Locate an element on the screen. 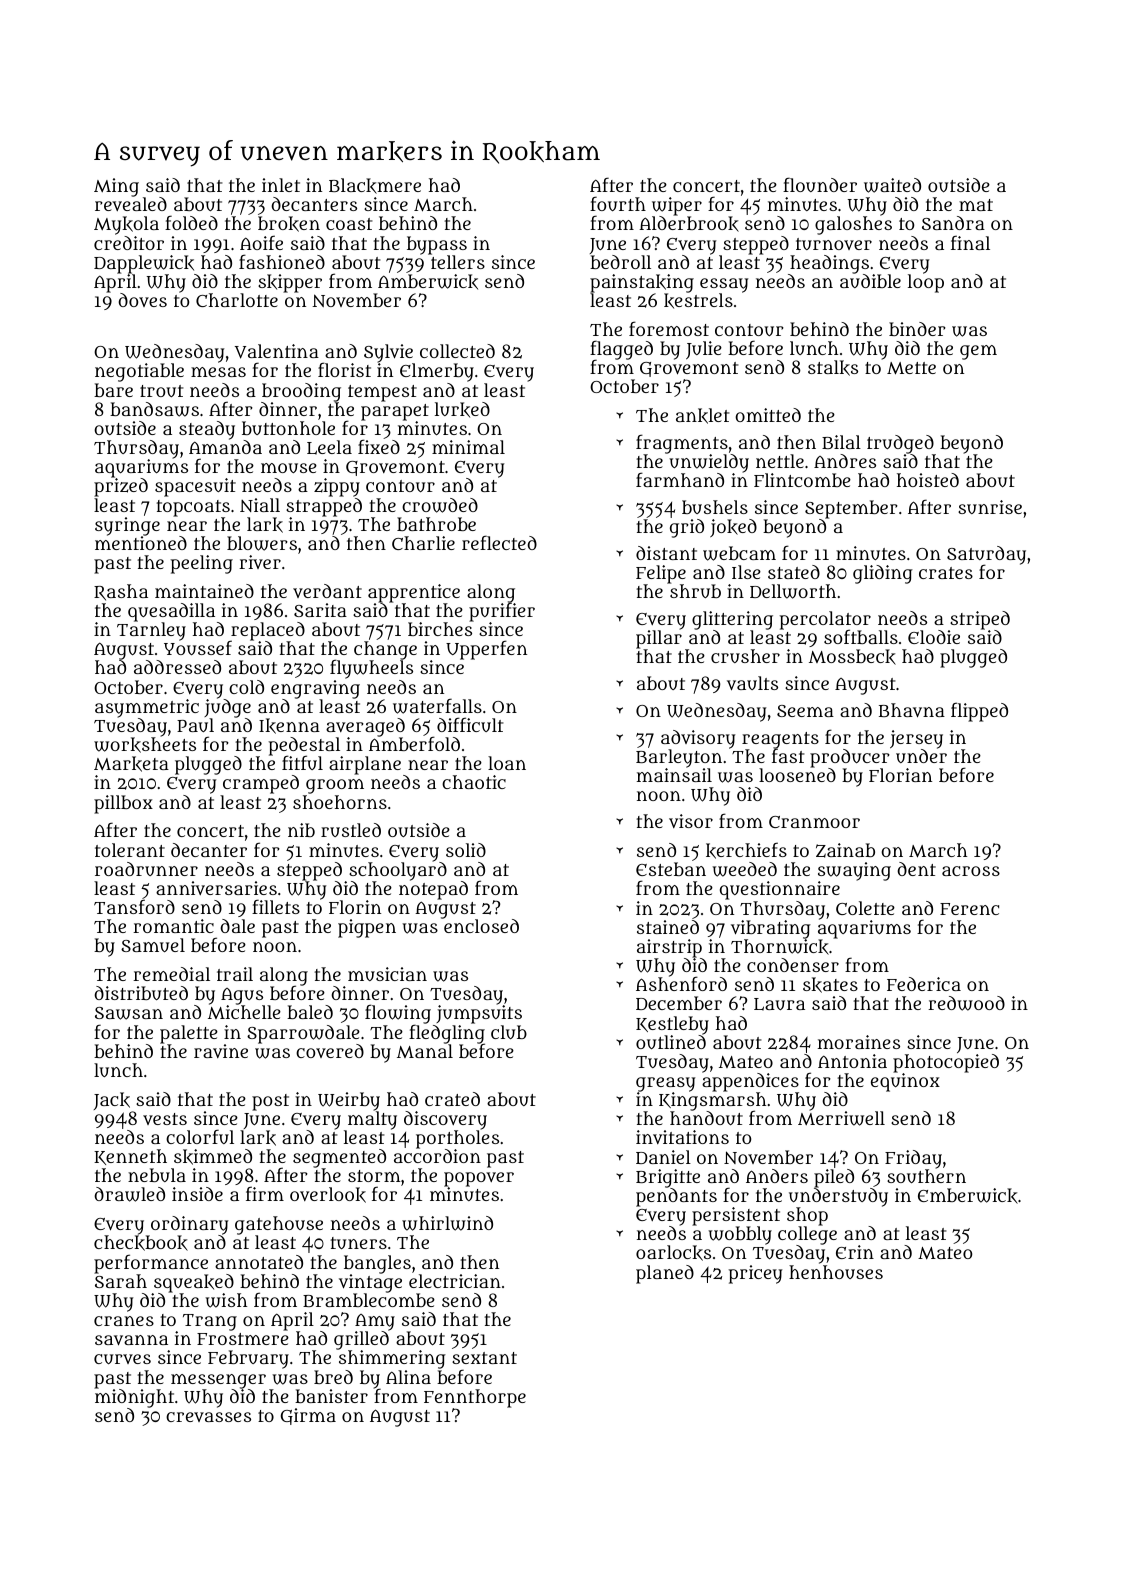 The height and width of the screenshot is (1595, 1128). Fennthorpe is located at coordinates (475, 1398).
